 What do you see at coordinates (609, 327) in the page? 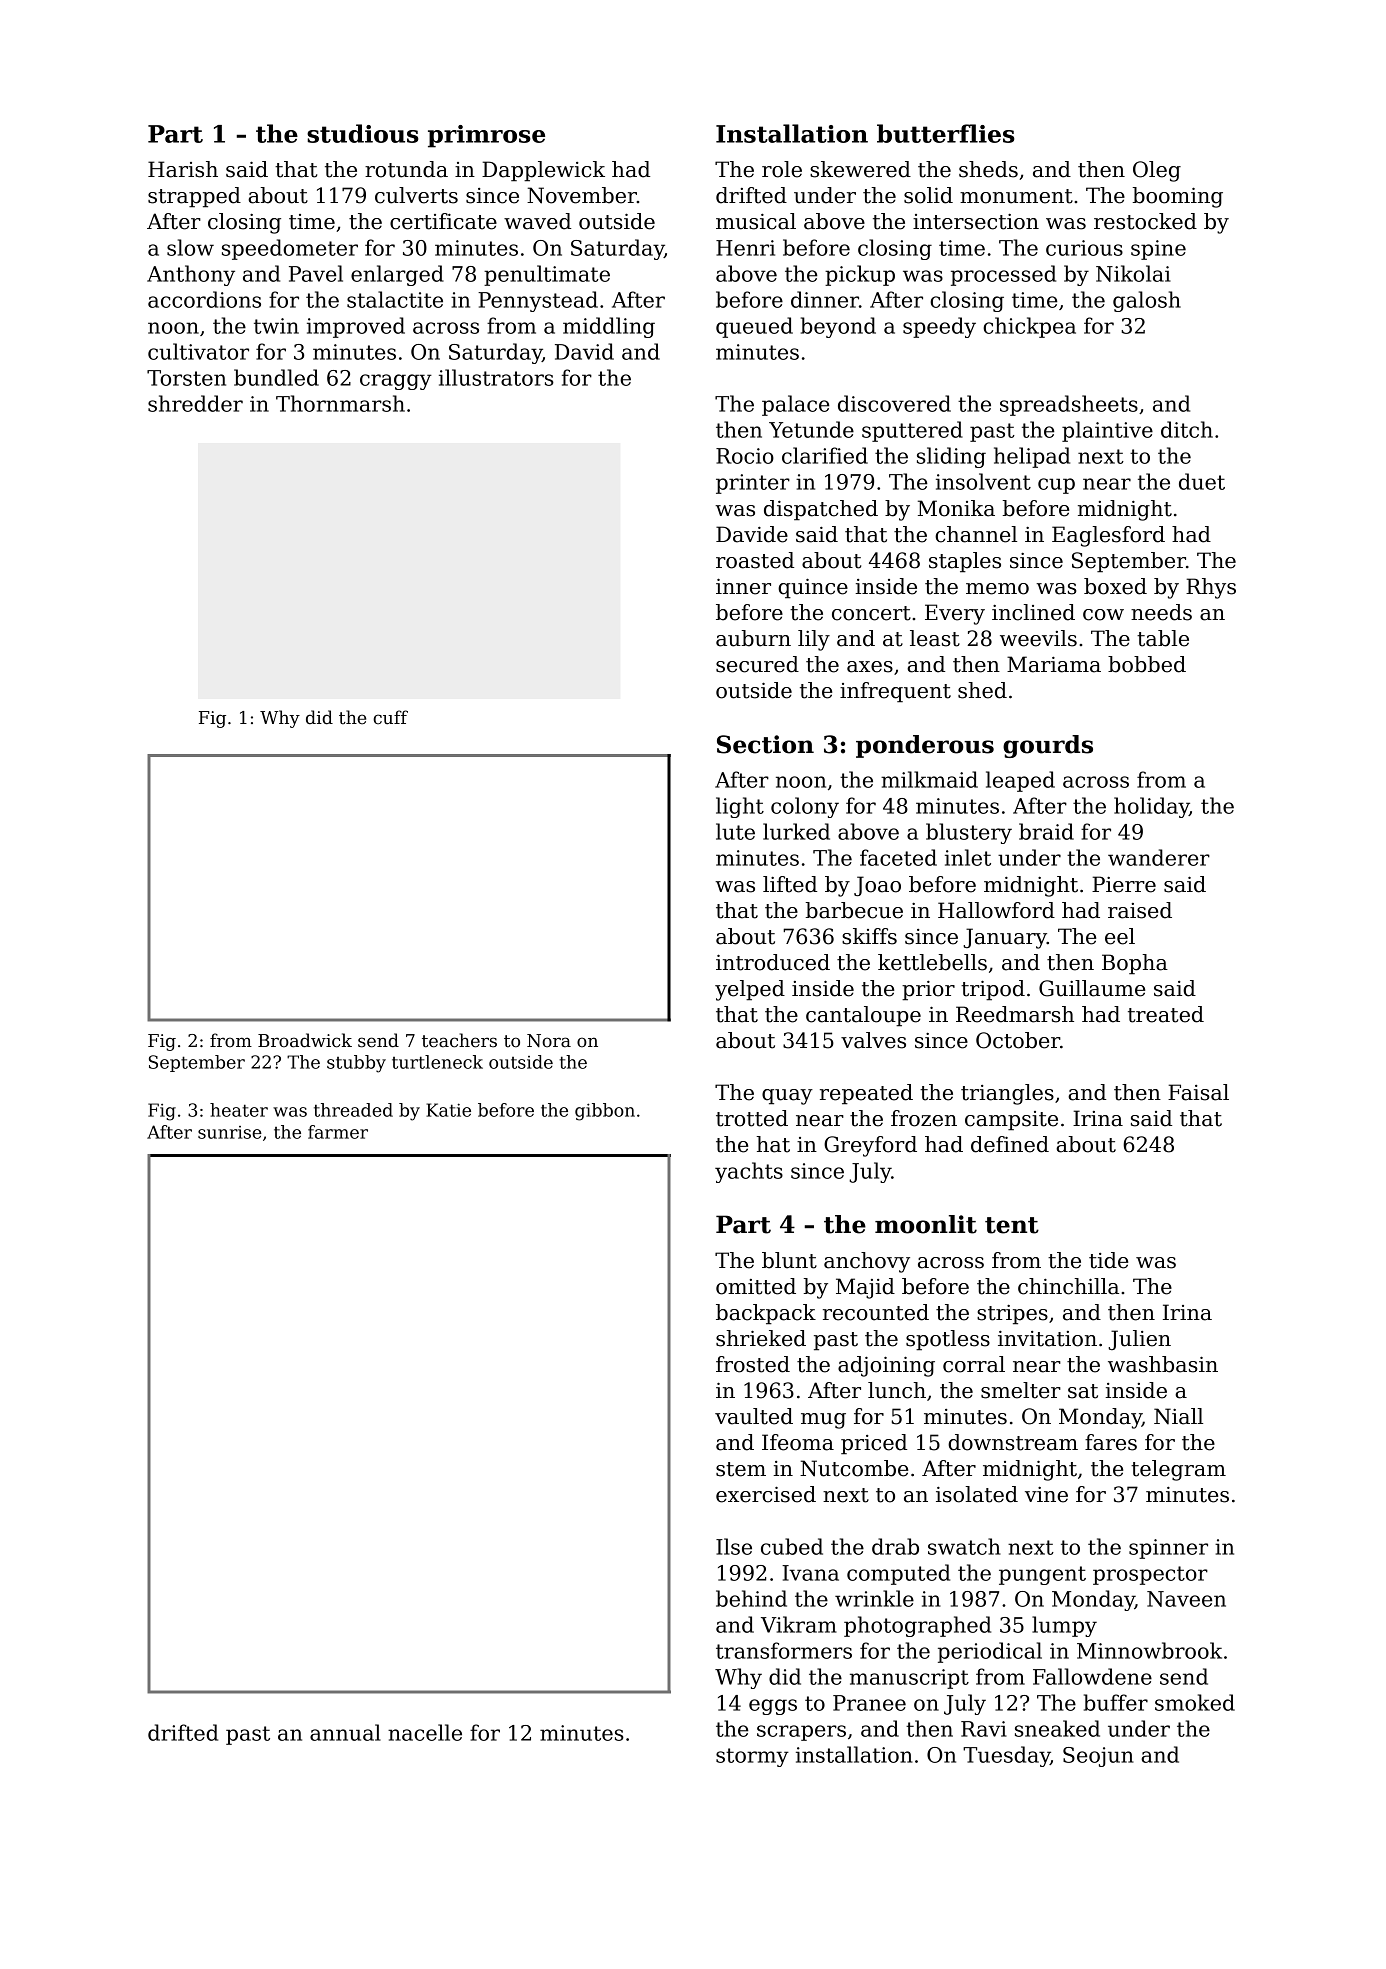
I see `middling` at bounding box center [609, 327].
